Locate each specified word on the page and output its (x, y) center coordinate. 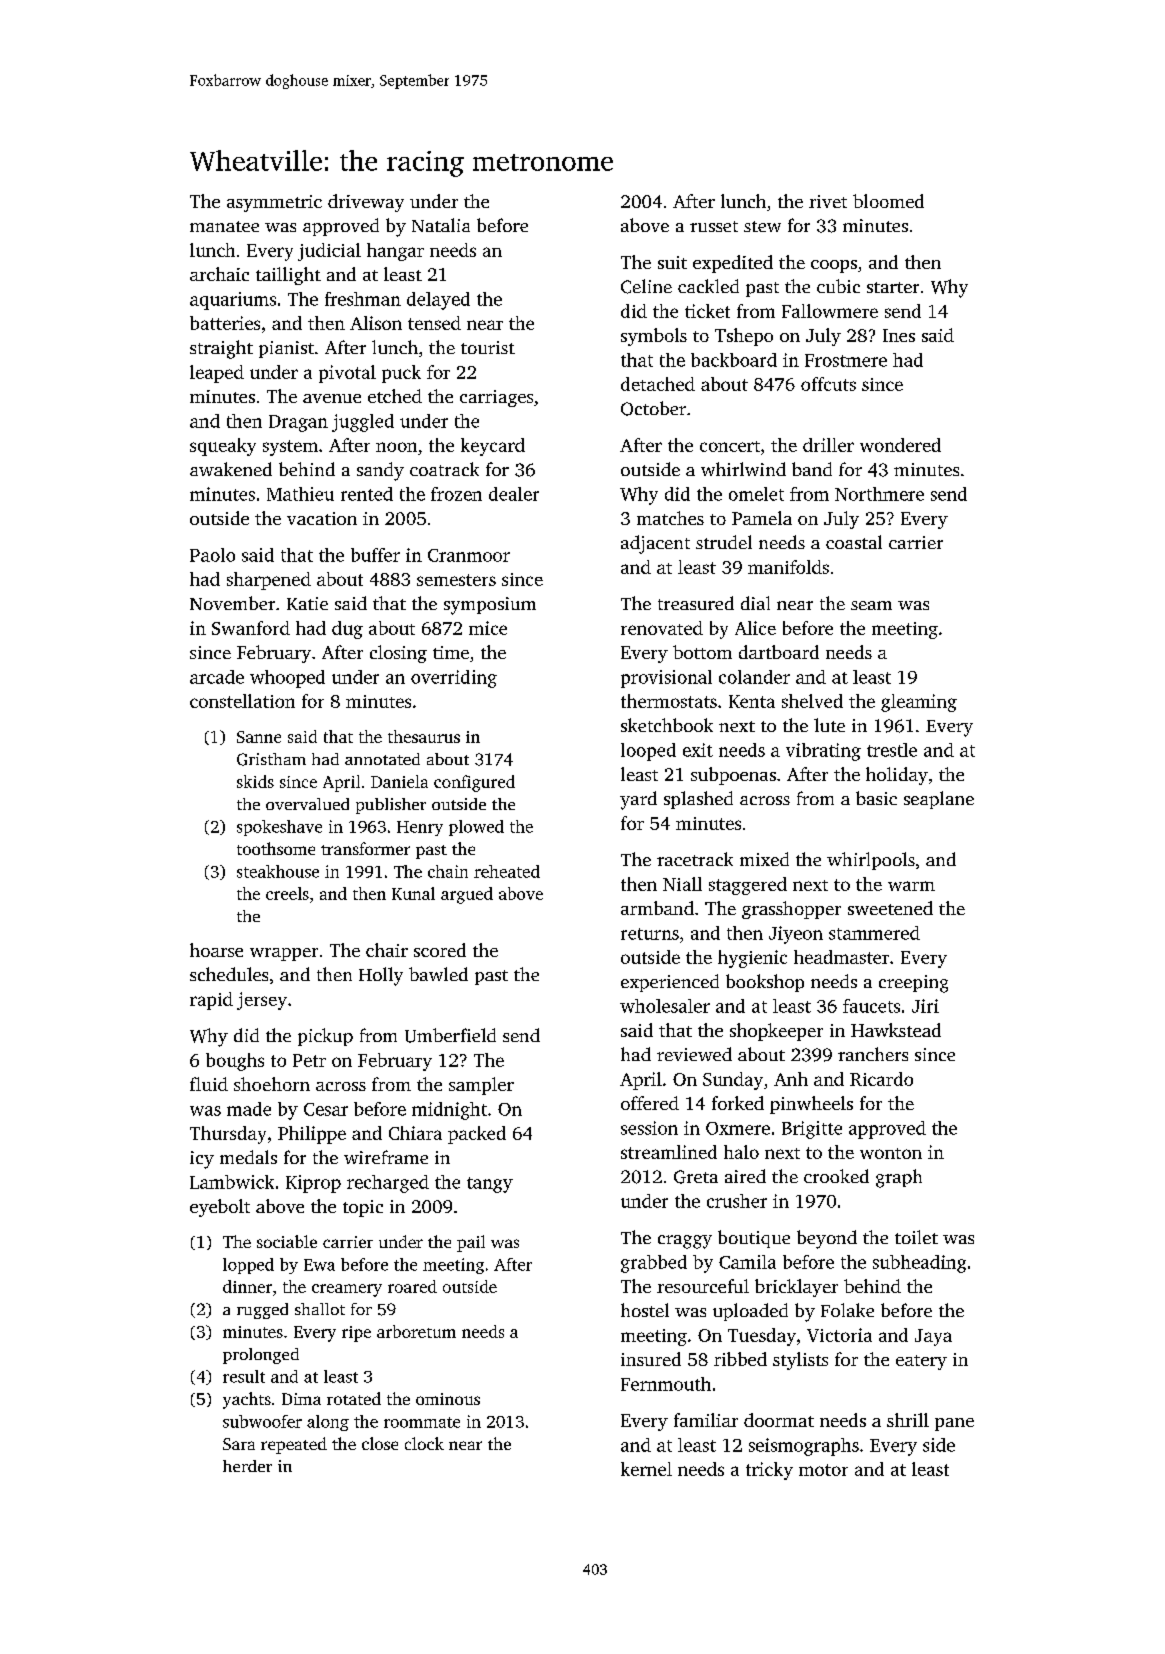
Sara (239, 1444)
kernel (646, 1469)
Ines (899, 335)
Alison (376, 323)
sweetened (890, 908)
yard (638, 800)
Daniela (399, 781)
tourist (488, 347)
